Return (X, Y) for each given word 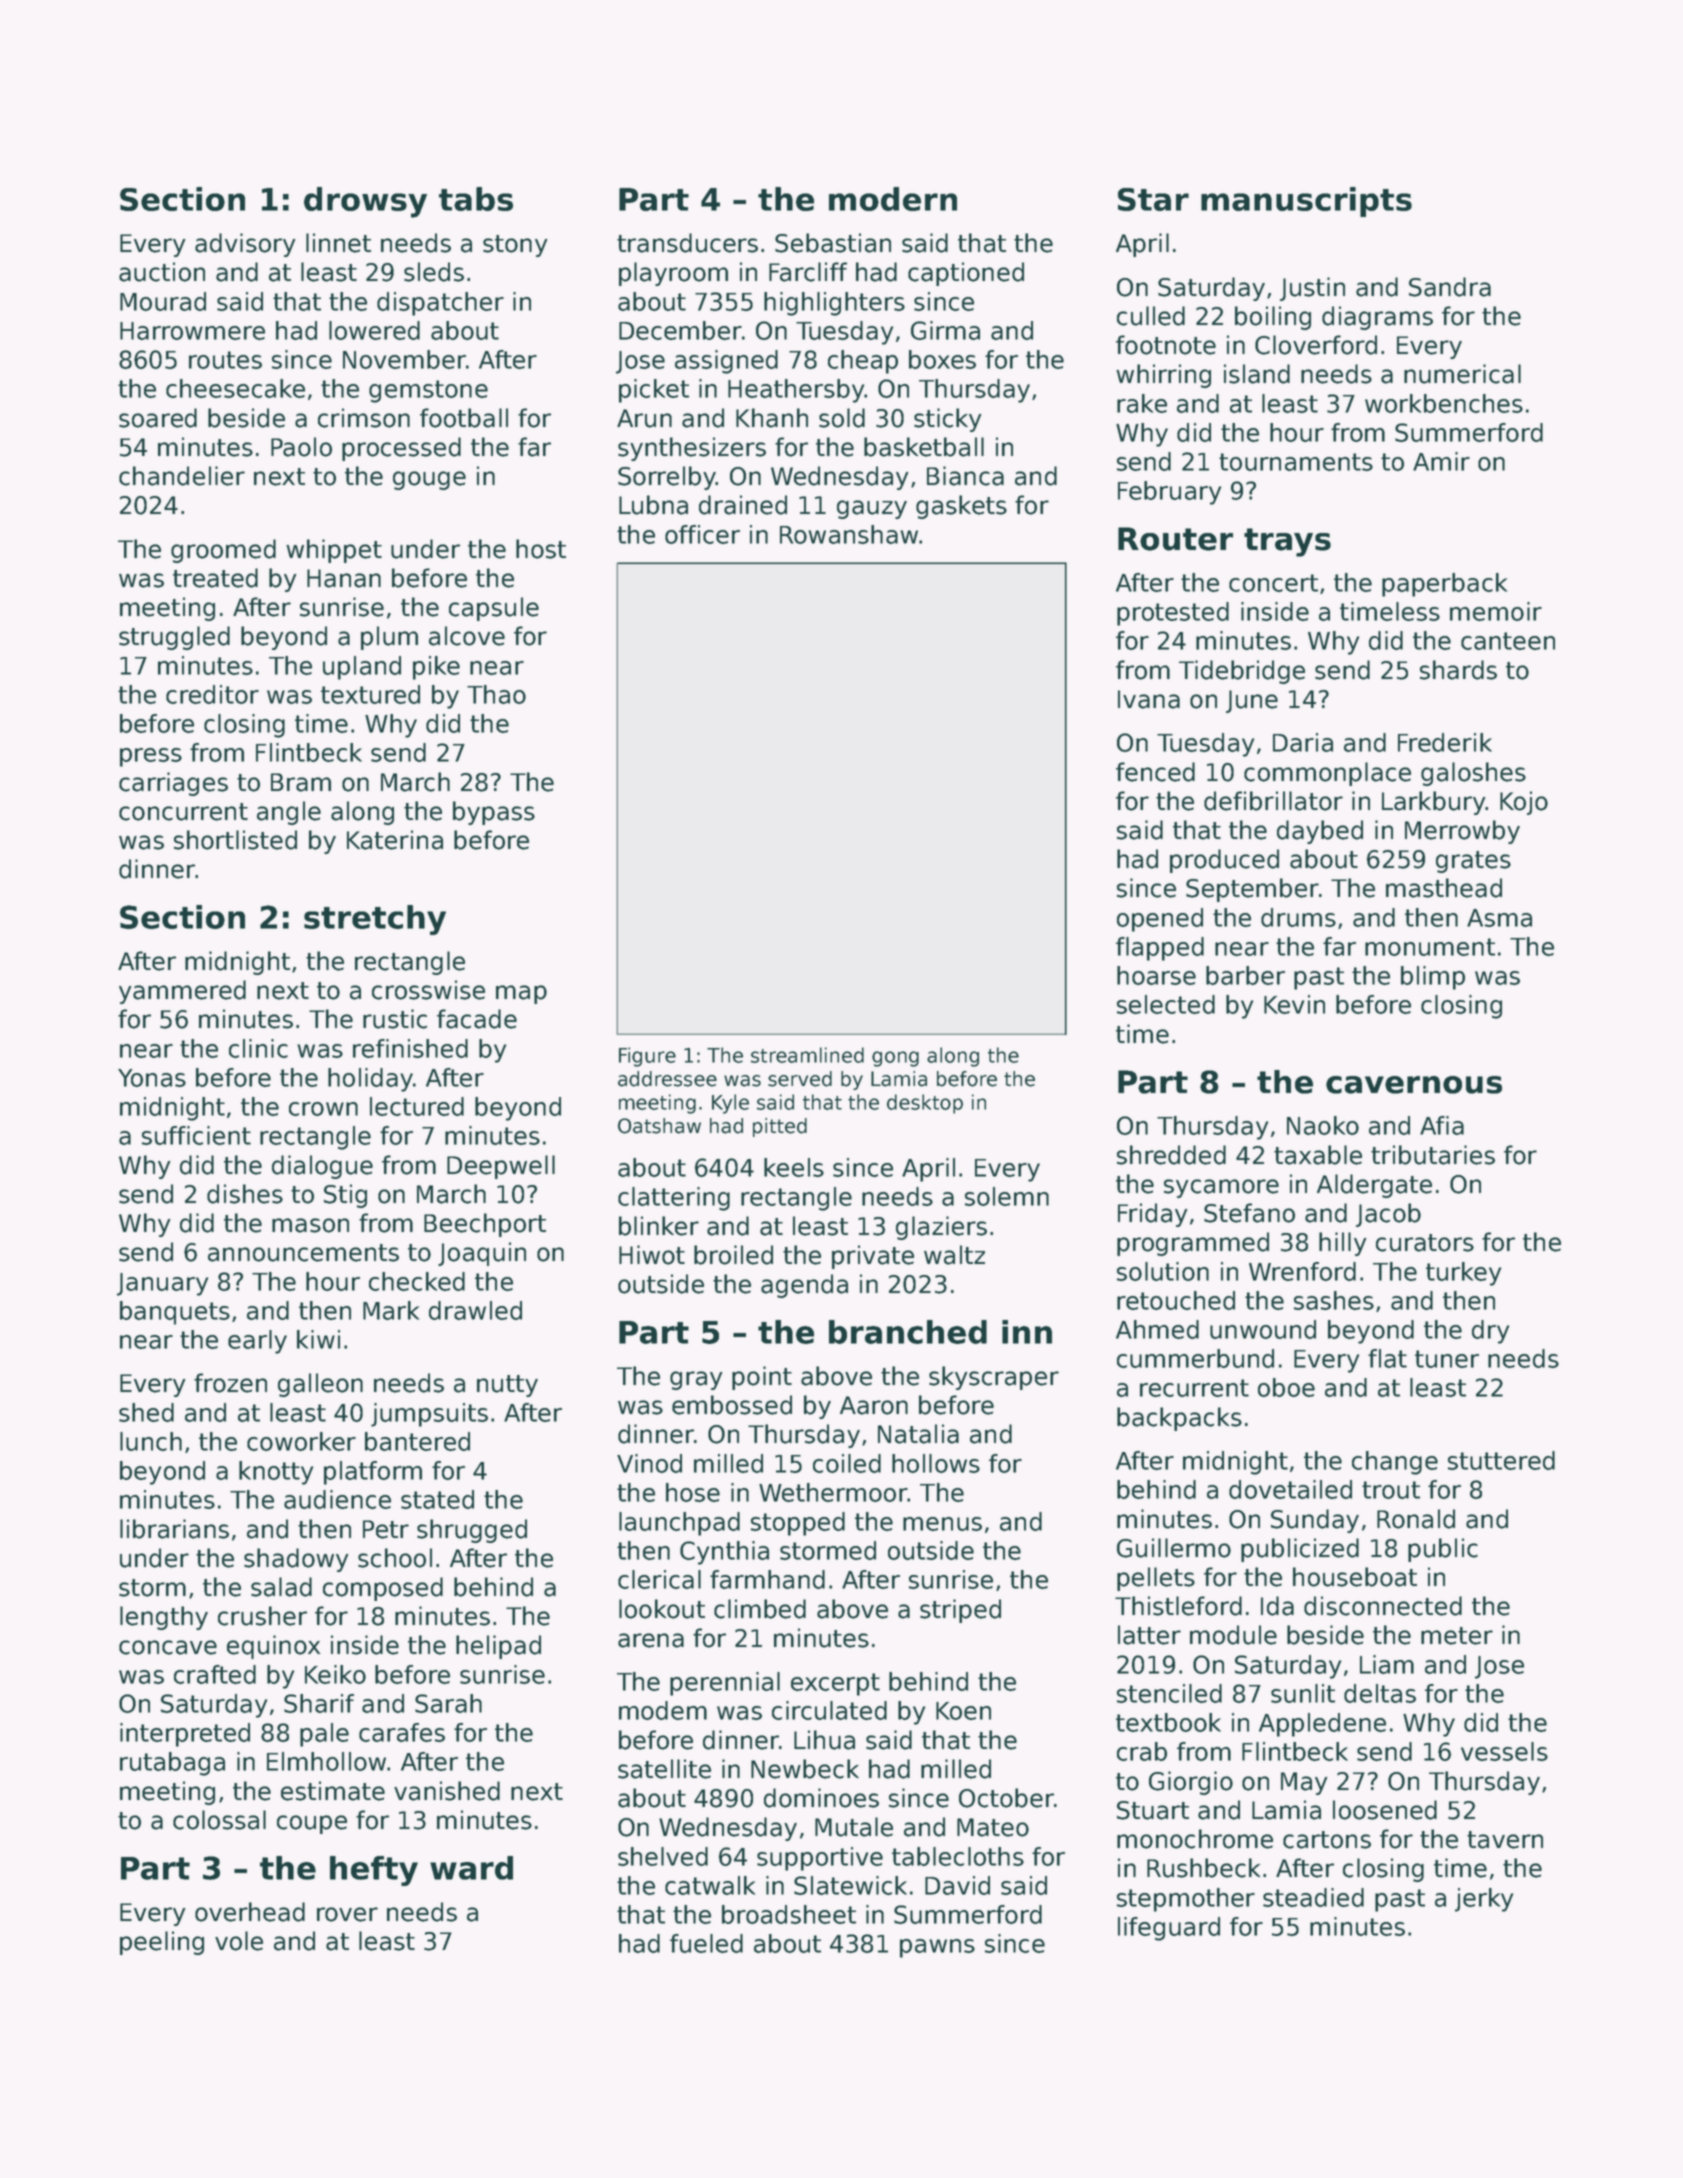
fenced (1155, 772)
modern (893, 199)
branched (908, 1332)
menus (942, 1524)
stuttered (1501, 1460)
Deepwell (501, 1167)
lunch (151, 1441)
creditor (212, 694)
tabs (476, 199)
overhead (250, 1912)
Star (1153, 199)
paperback (1444, 585)
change (1395, 1463)
